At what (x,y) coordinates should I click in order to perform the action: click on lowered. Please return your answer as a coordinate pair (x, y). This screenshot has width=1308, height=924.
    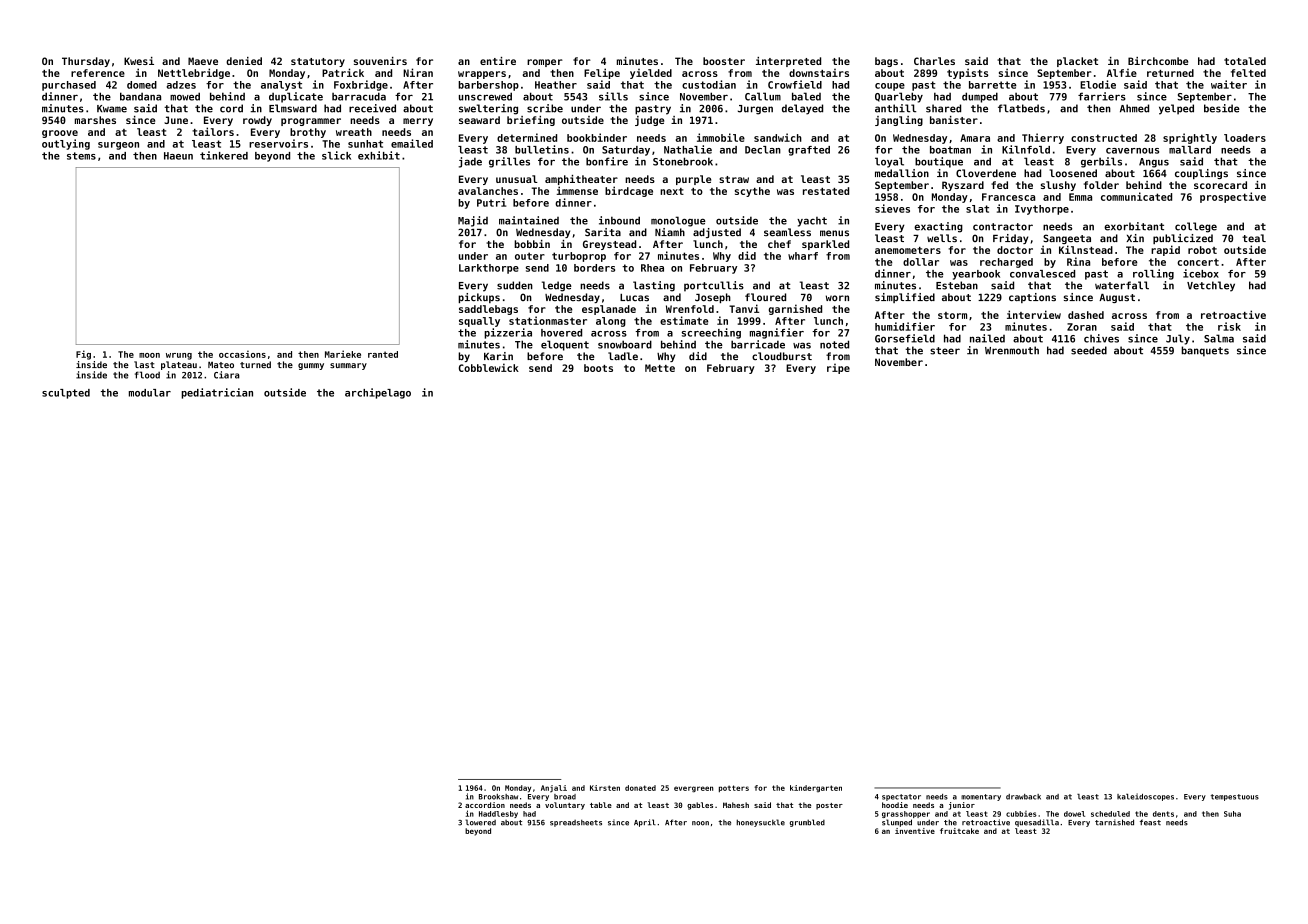
    Looking at the image, I should click on (481, 822).
